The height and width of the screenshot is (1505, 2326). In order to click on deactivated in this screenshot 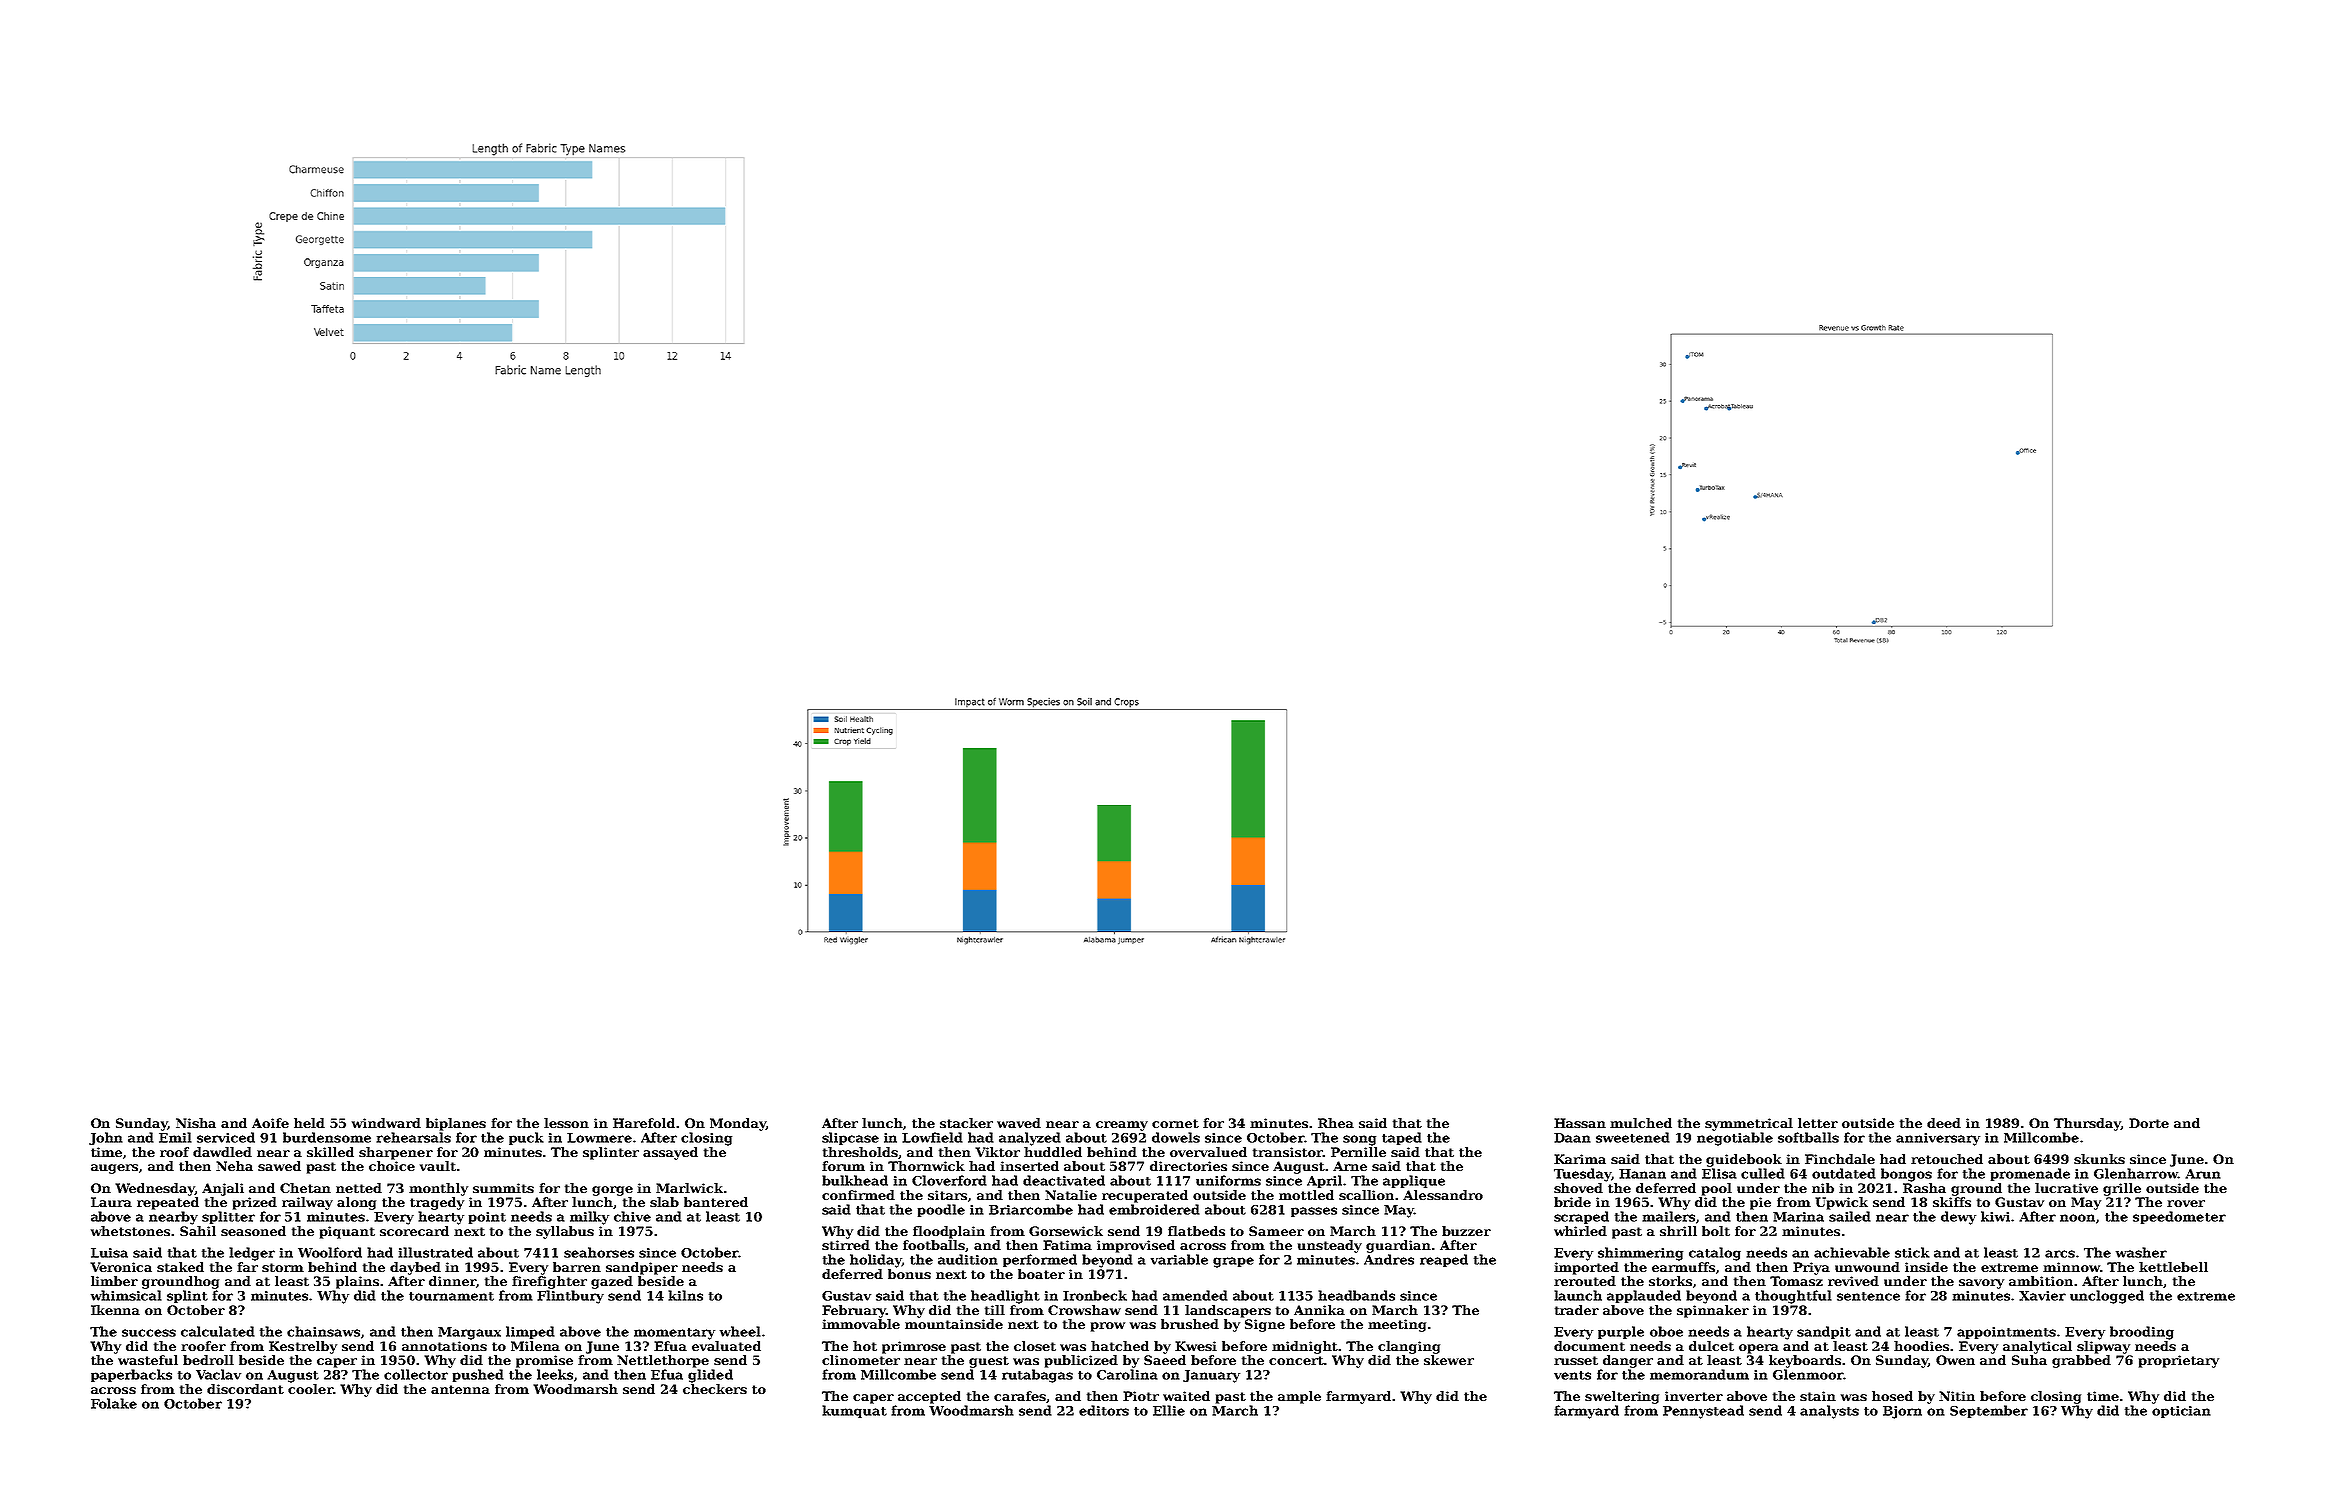, I will do `click(1064, 1180)`.
